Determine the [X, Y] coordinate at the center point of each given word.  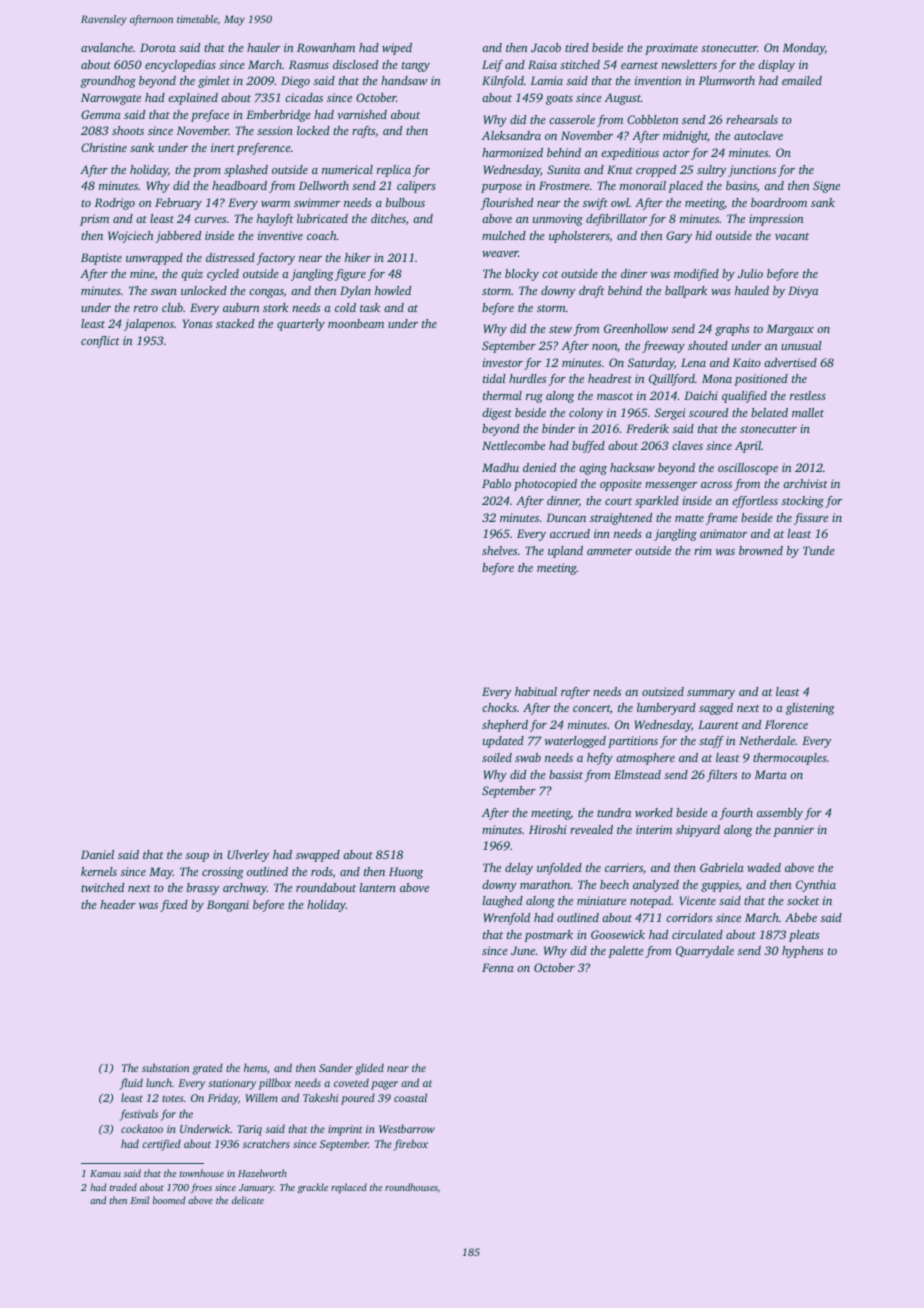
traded [123, 1187]
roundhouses [411, 1187]
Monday [804, 49]
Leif [492, 66]
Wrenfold [507, 919]
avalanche [107, 47]
